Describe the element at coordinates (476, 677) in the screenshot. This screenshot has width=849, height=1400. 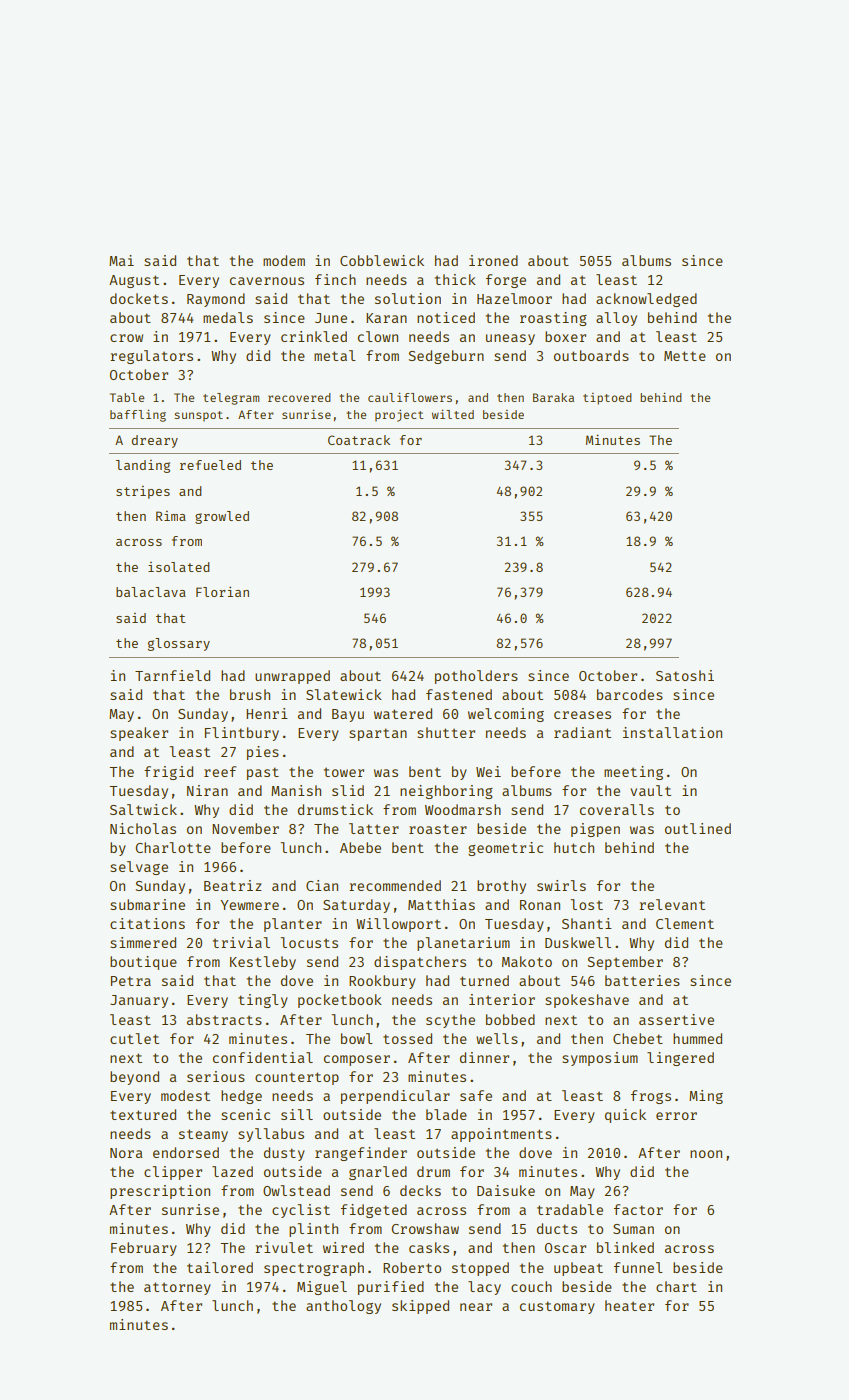
I see `potholders` at that location.
